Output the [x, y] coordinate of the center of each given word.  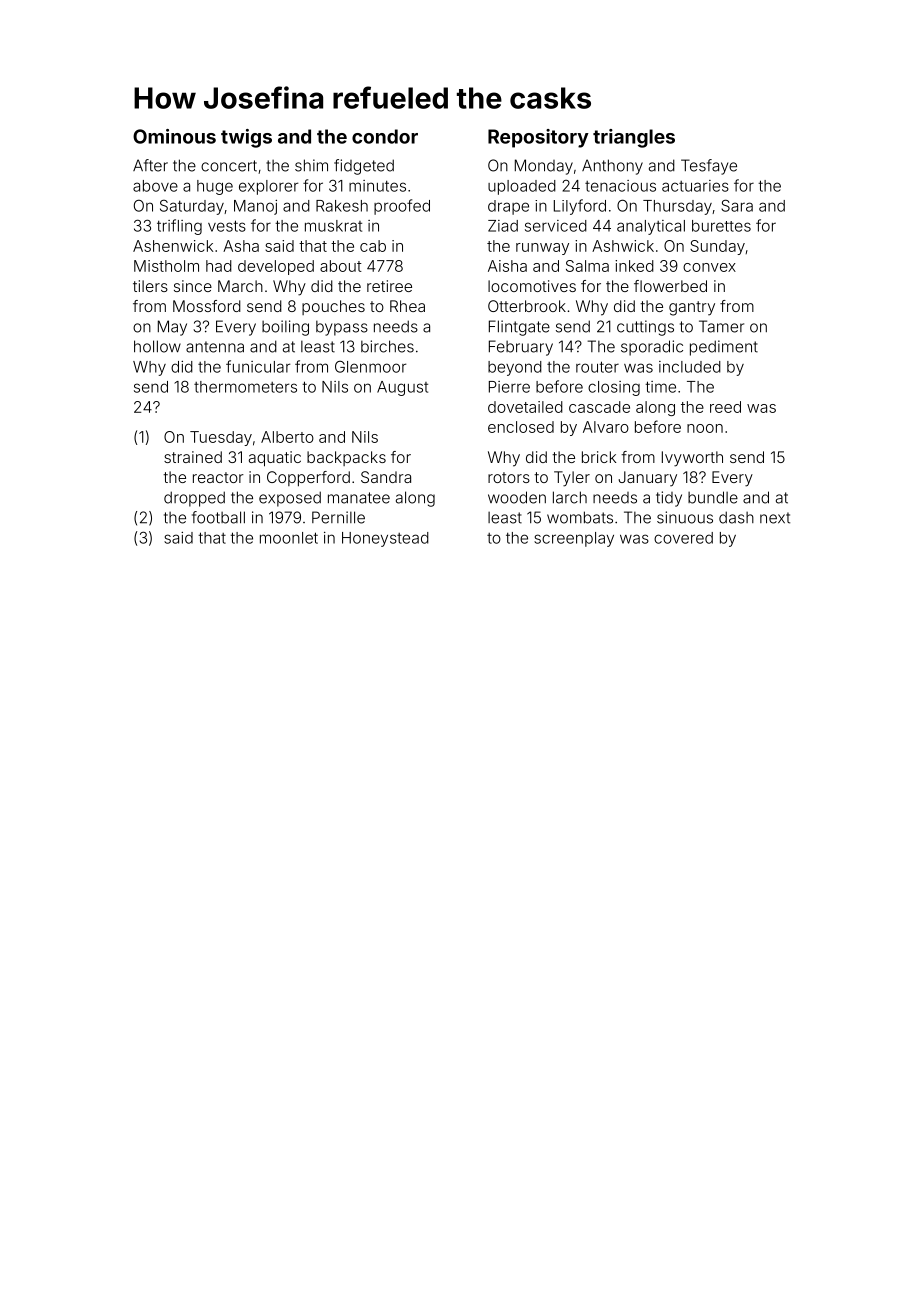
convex [709, 267]
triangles [634, 138]
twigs [246, 138]
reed [725, 407]
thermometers [245, 387]
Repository [538, 138]
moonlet [289, 538]
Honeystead [385, 539]
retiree [389, 286]
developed [276, 267]
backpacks [346, 458]
